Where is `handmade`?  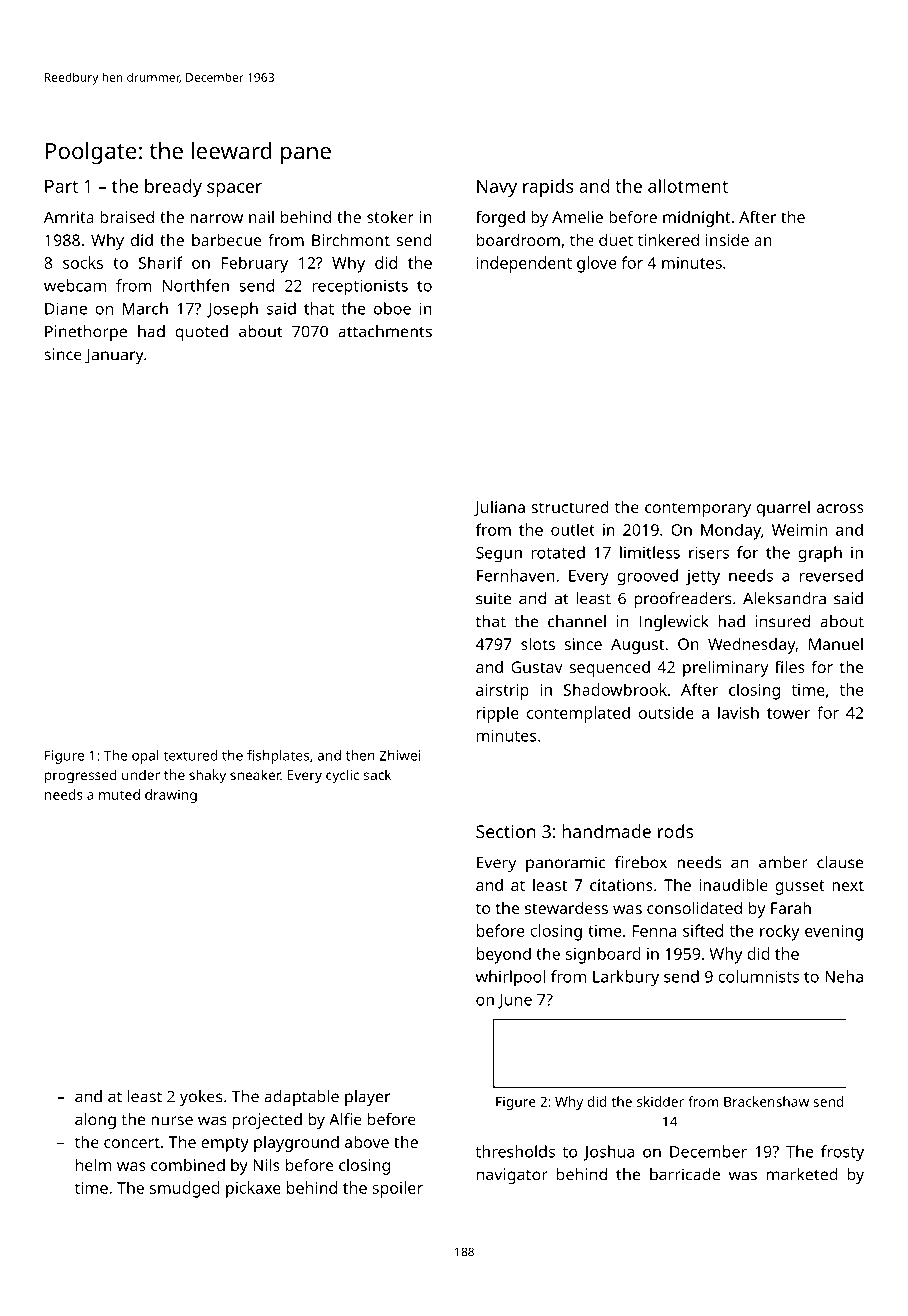 handmade is located at coordinates (606, 831).
